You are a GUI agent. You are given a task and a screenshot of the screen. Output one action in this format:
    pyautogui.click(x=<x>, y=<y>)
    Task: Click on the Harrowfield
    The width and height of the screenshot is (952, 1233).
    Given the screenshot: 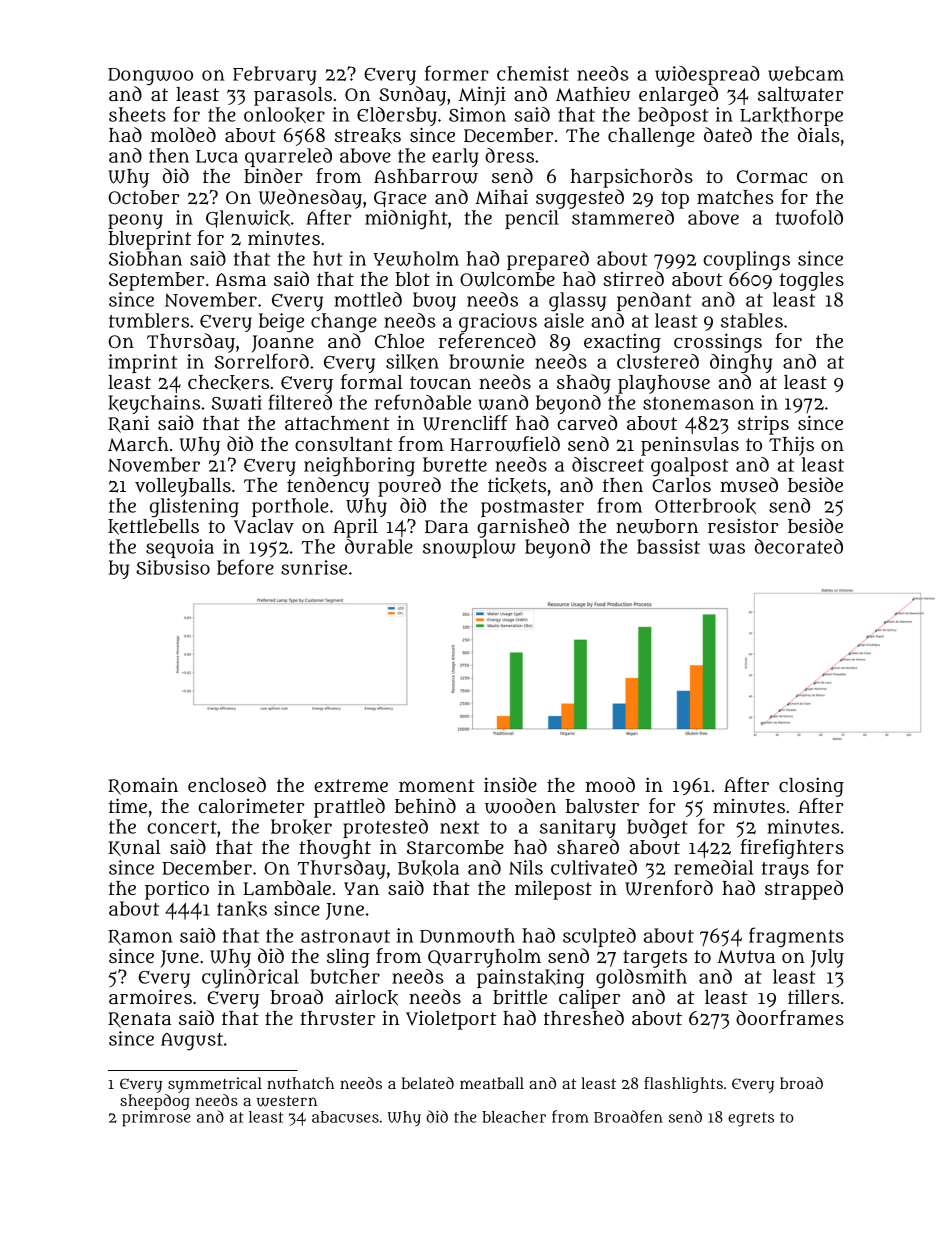 What is the action you would take?
    pyautogui.click(x=505, y=444)
